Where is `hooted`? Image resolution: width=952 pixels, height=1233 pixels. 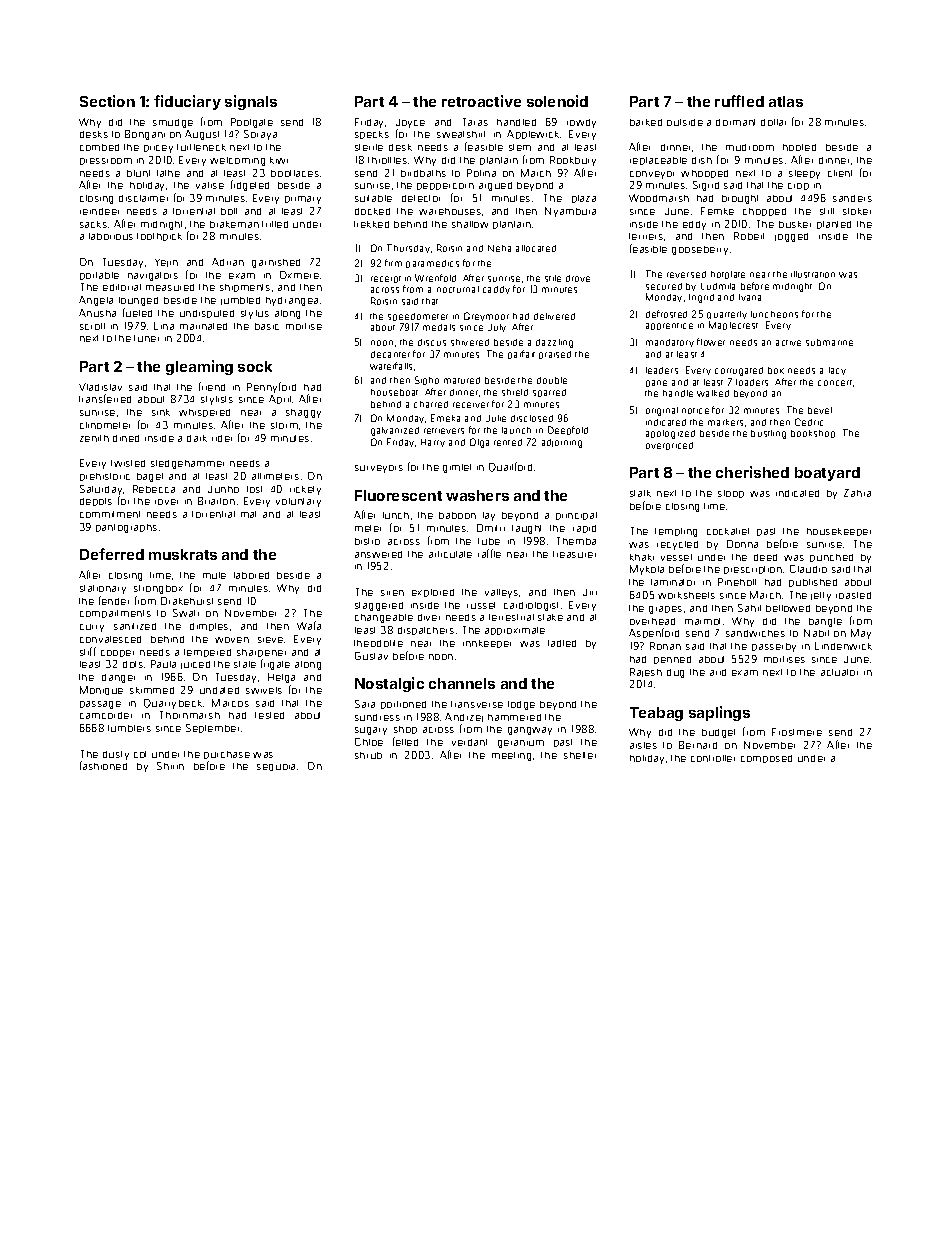
hooted is located at coordinates (799, 147).
